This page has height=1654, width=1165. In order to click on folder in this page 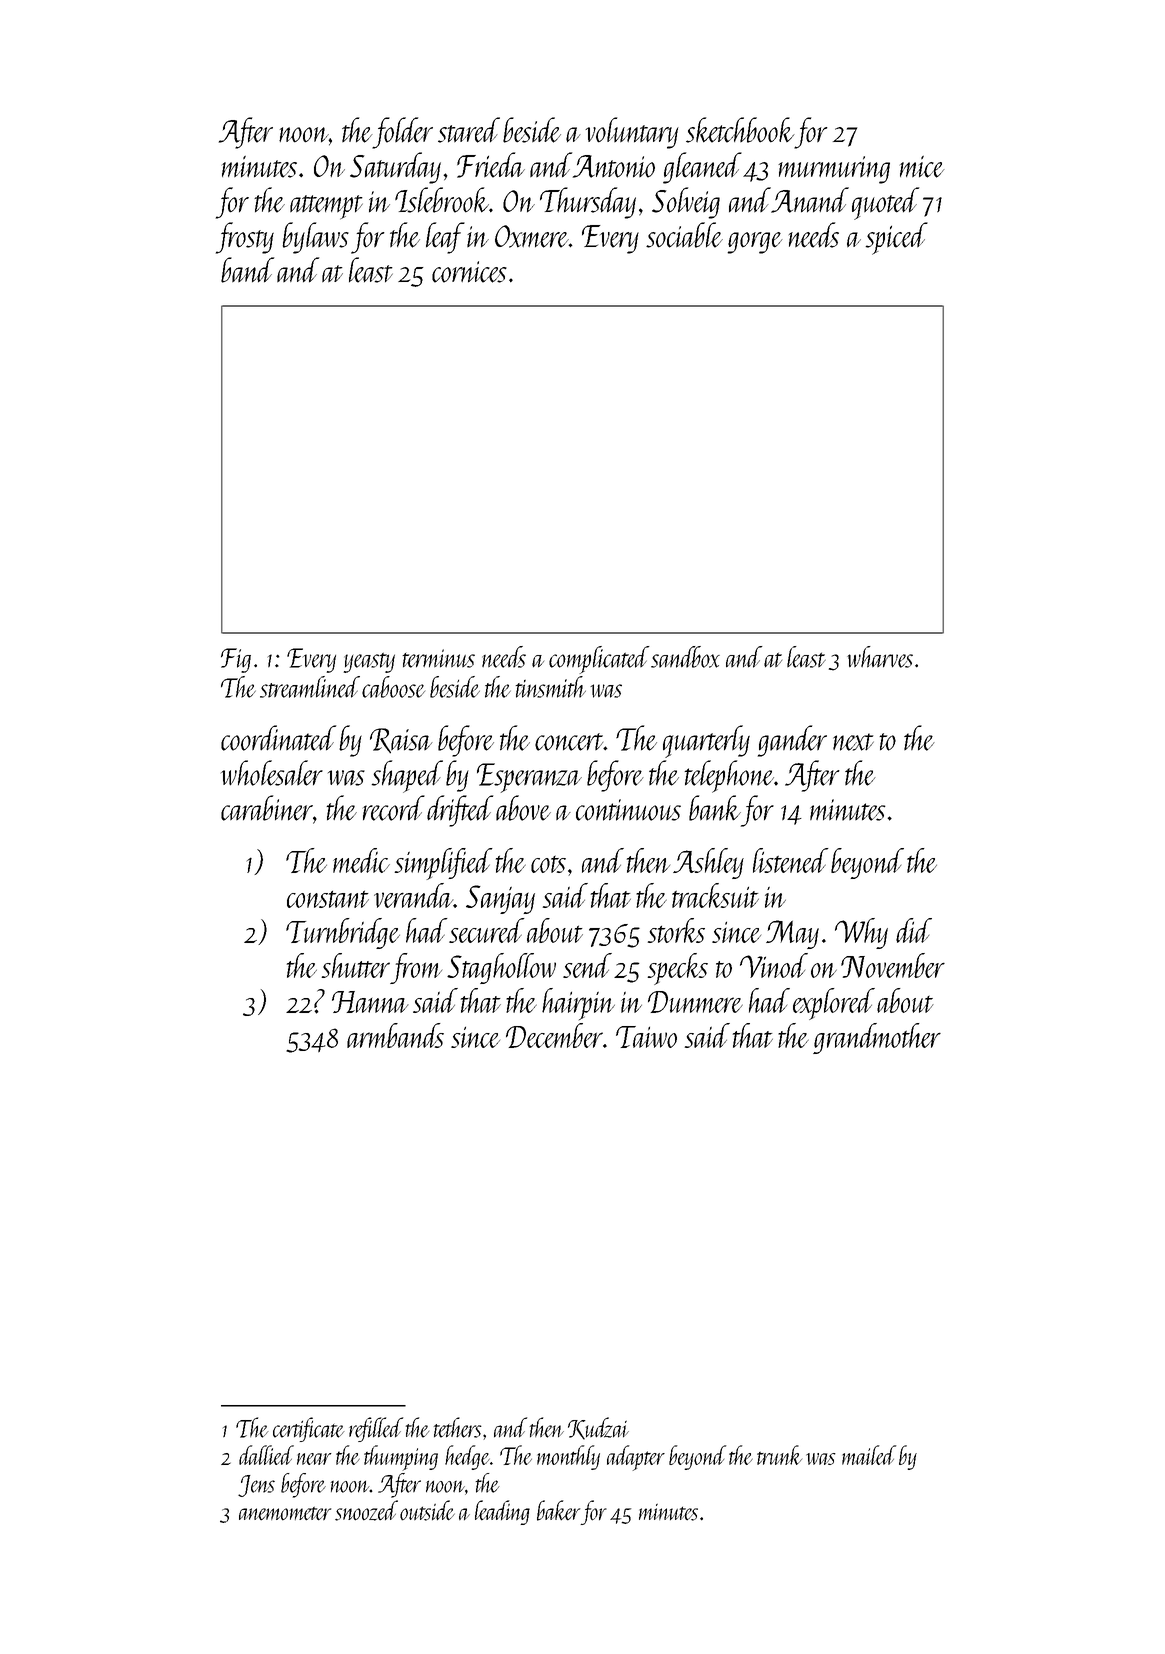, I will do `click(402, 133)`.
